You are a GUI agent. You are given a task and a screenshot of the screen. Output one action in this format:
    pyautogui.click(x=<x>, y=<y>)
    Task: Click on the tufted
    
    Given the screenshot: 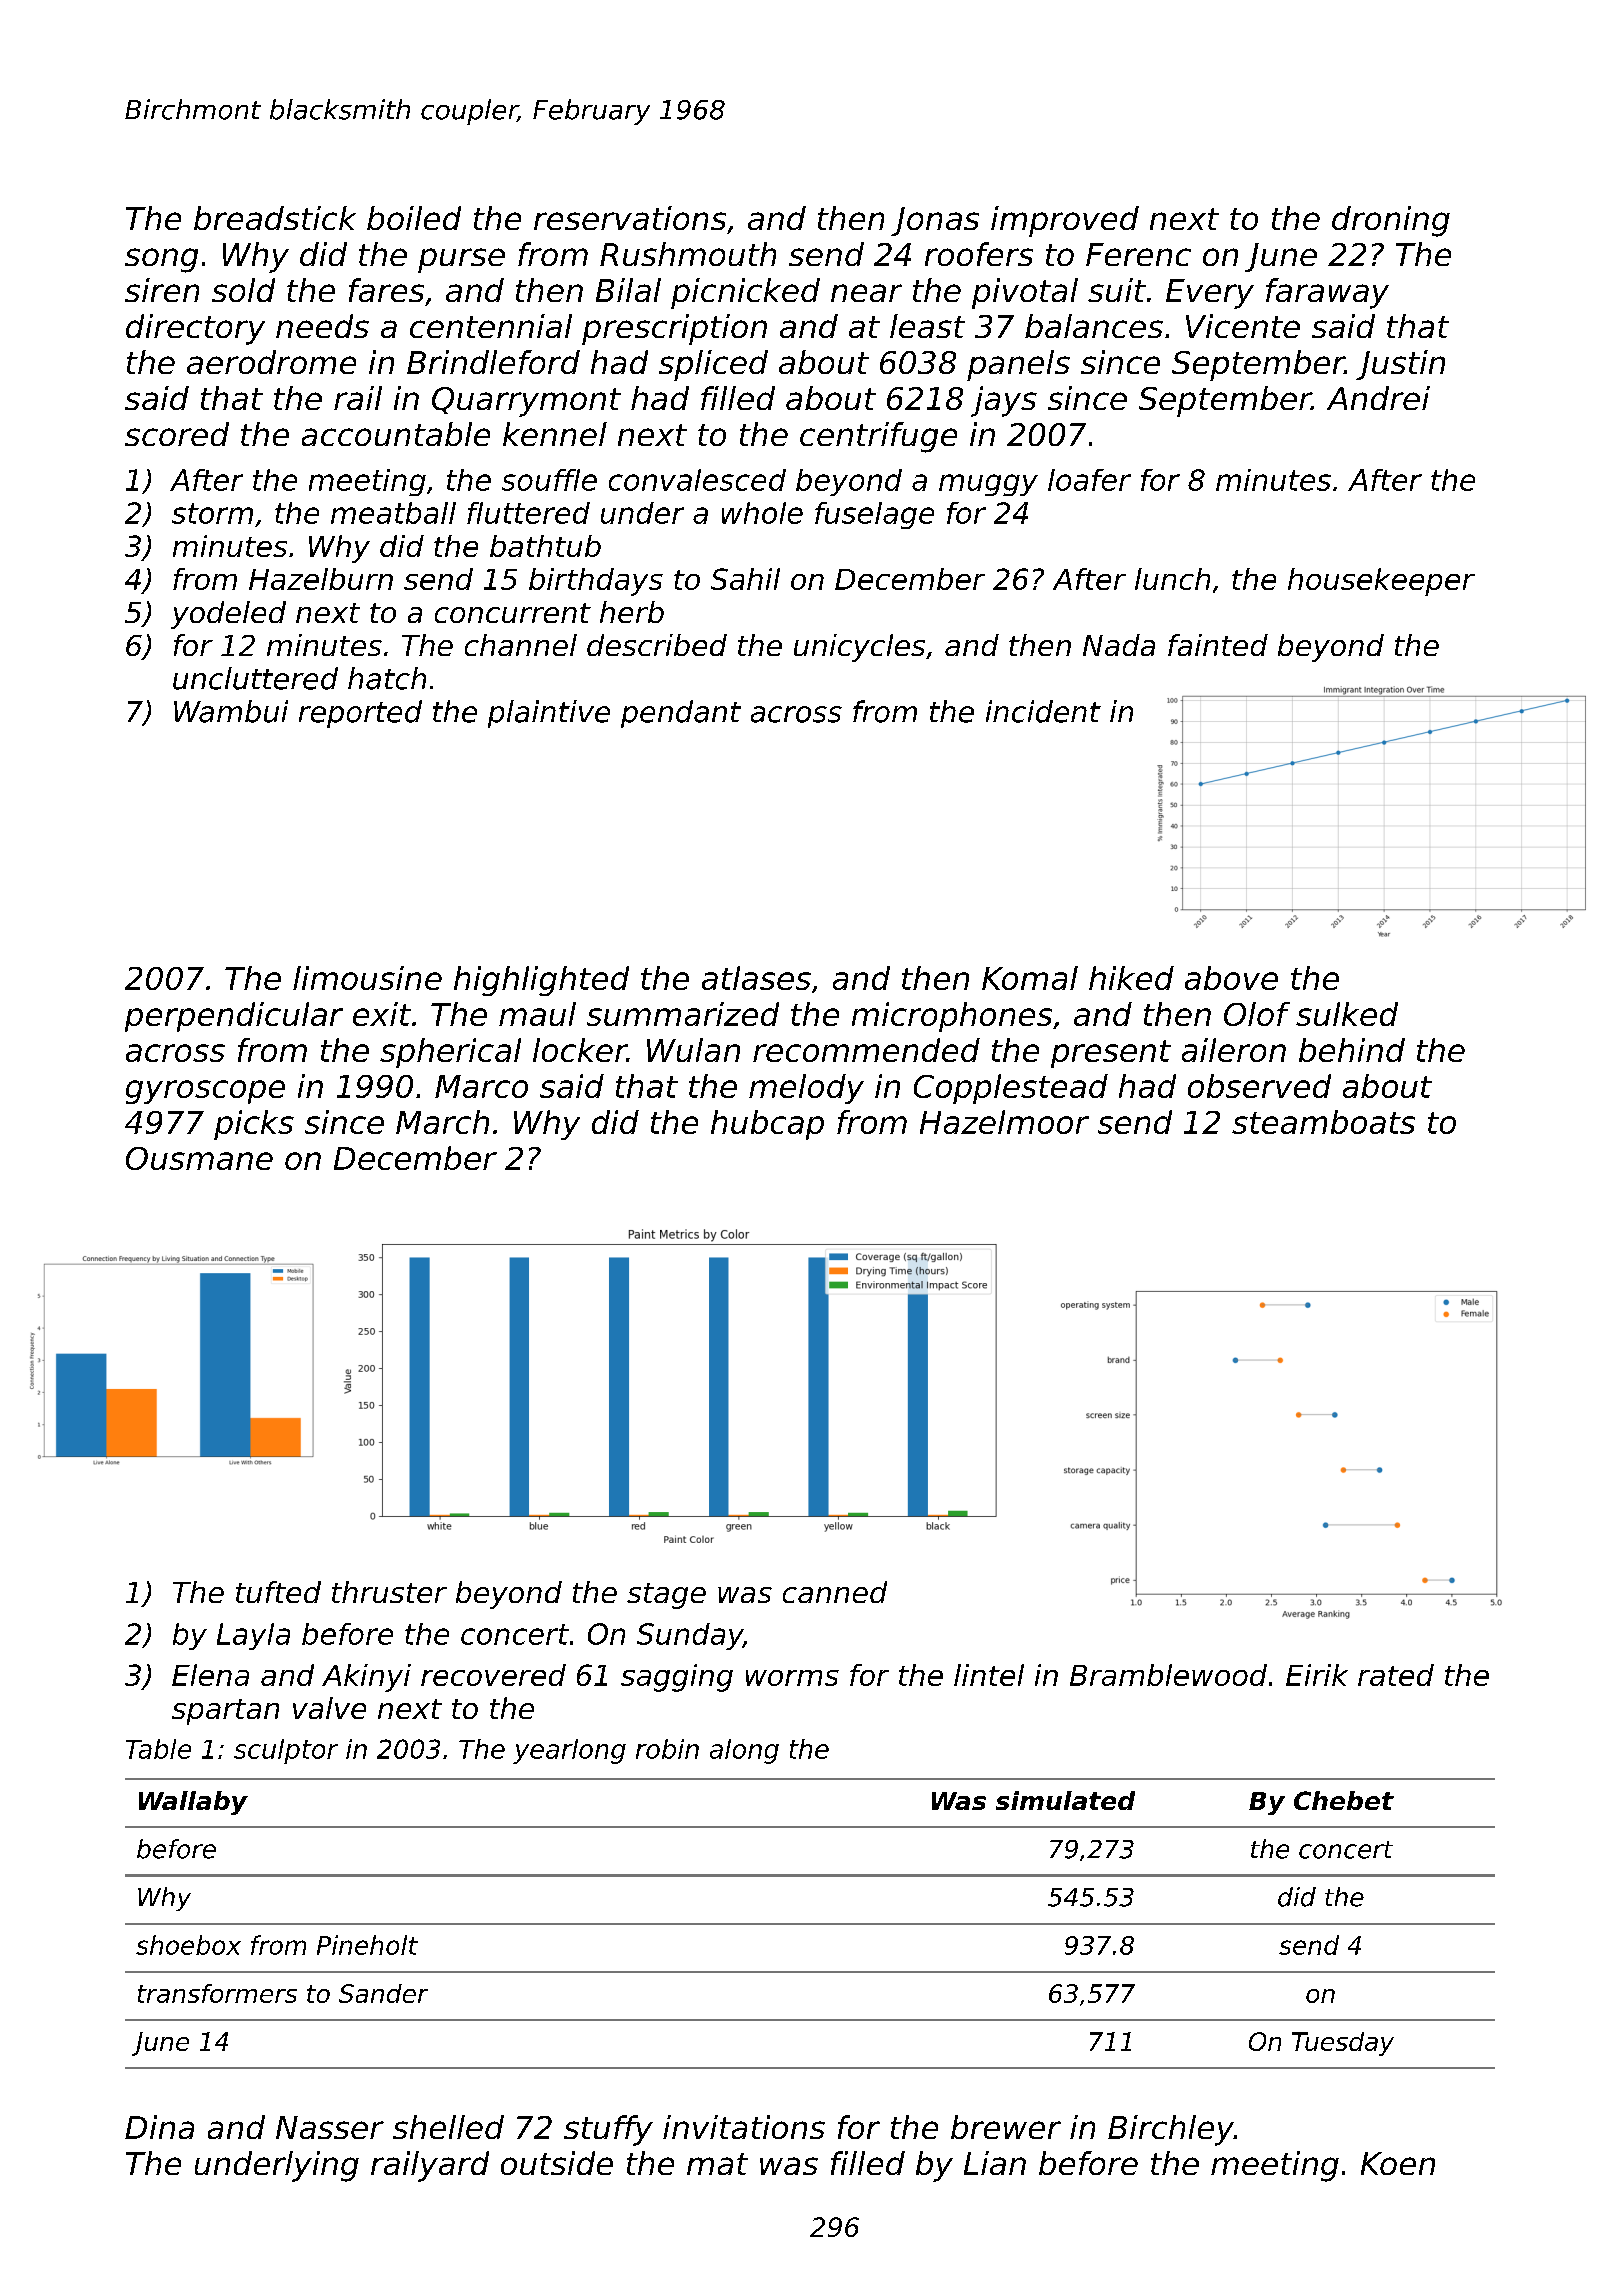 What is the action you would take?
    pyautogui.click(x=278, y=1592)
